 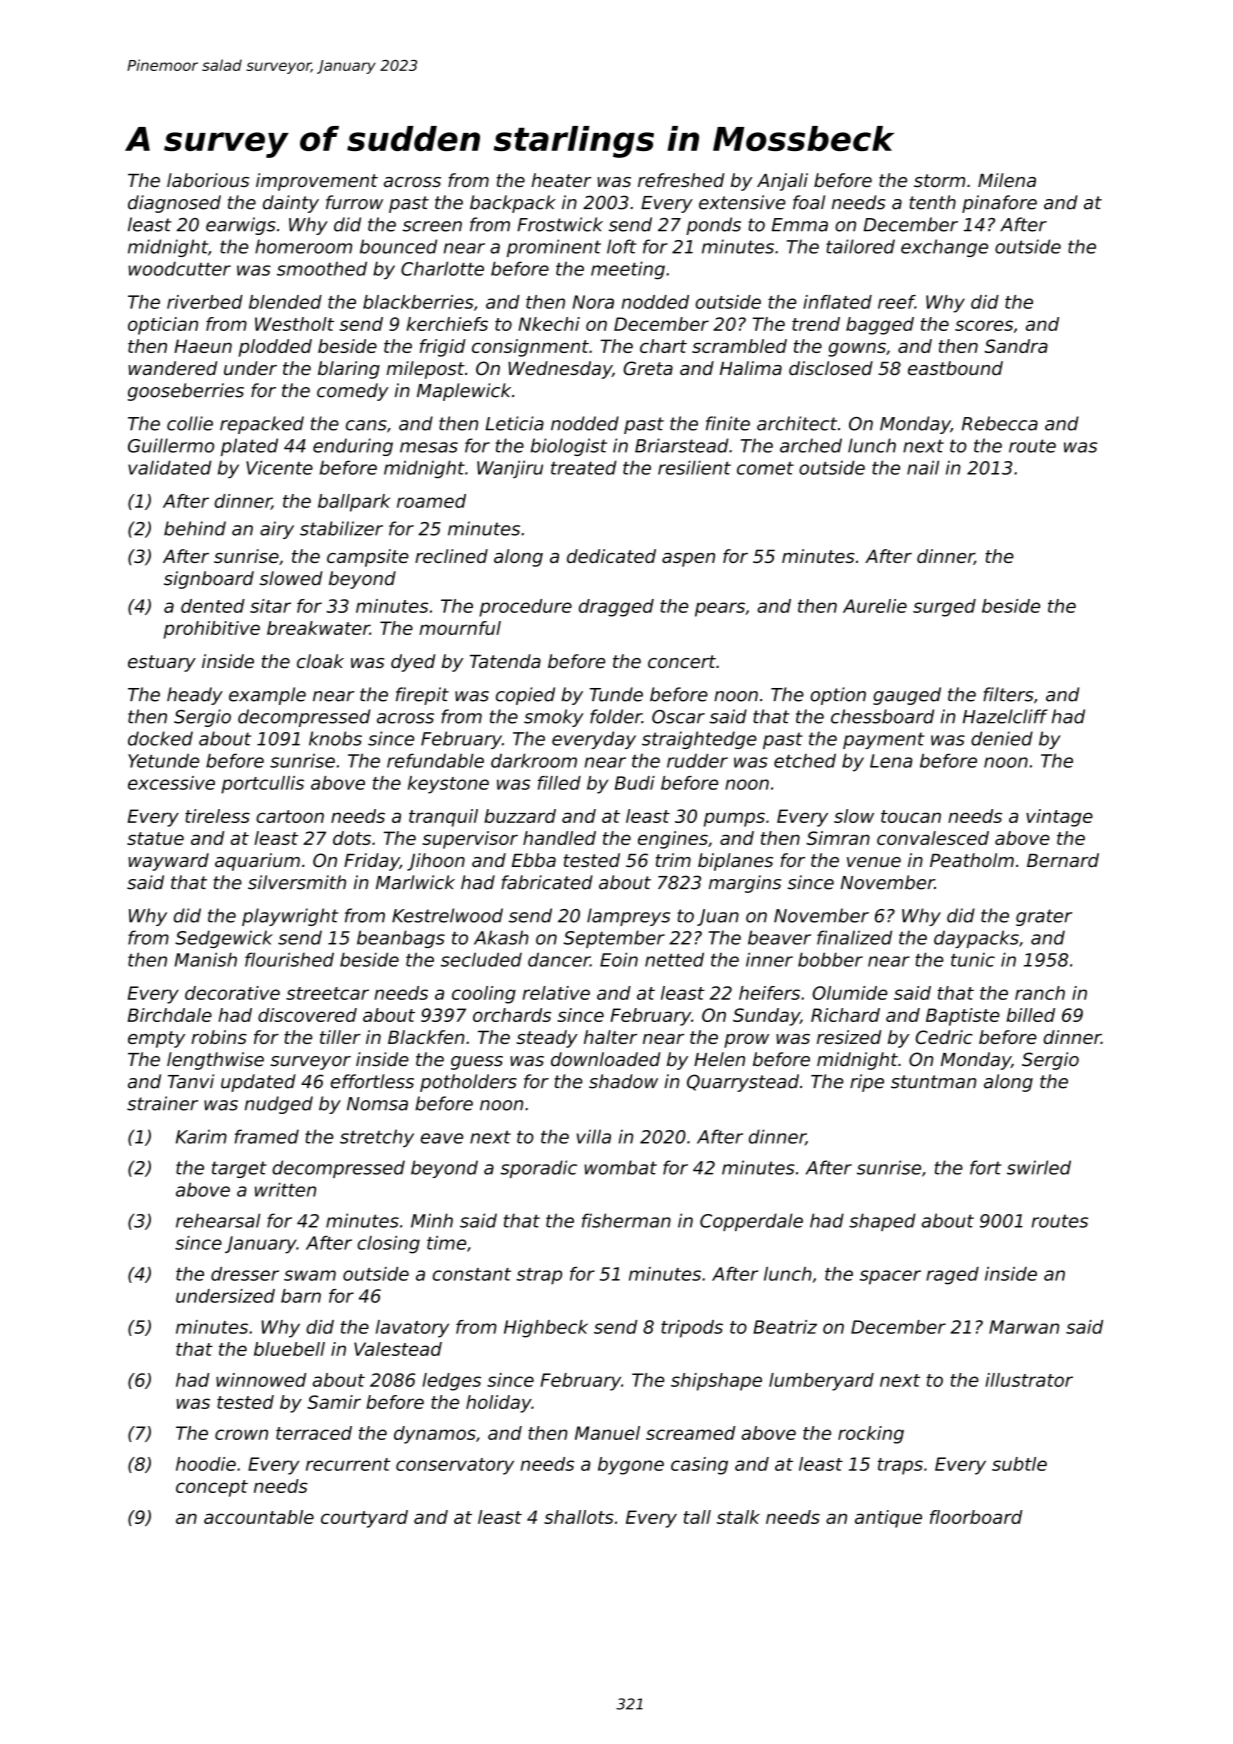 What do you see at coordinates (1000, 423) in the image?
I see `Rebecca` at bounding box center [1000, 423].
